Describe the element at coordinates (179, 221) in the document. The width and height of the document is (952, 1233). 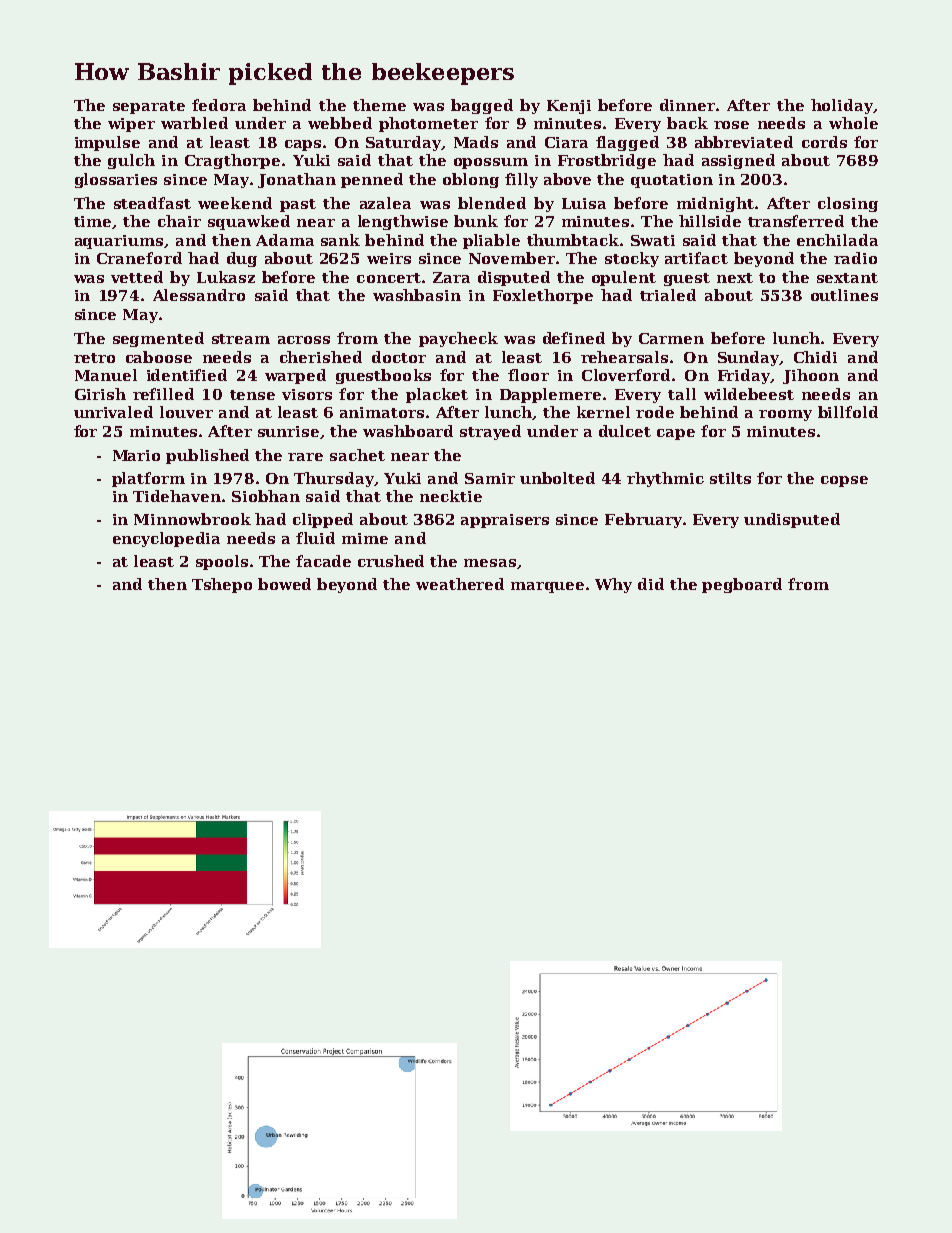
I see `chair` at that location.
